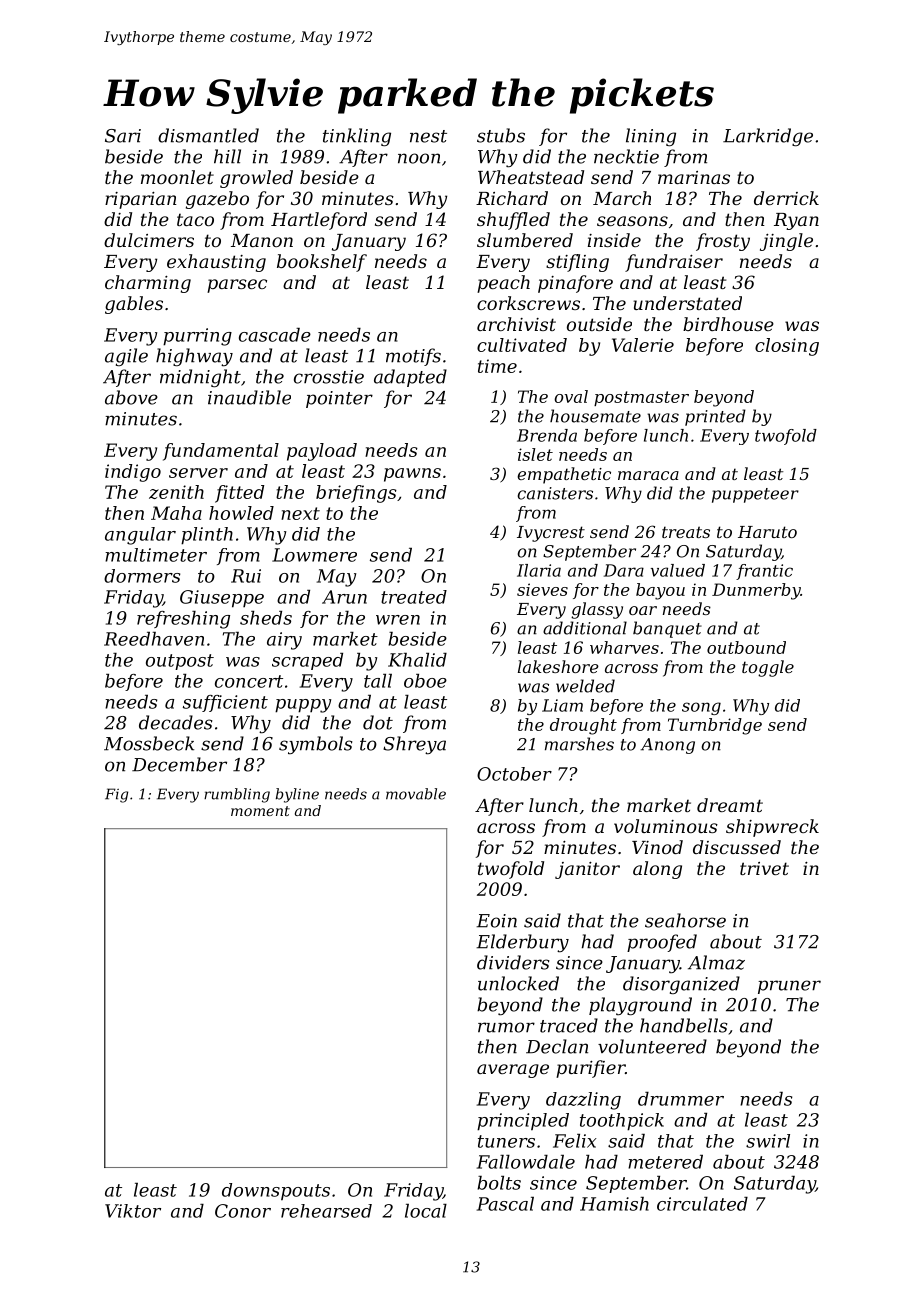 The image size is (924, 1314). Describe the element at coordinates (425, 681) in the screenshot. I see `oboe` at that location.
